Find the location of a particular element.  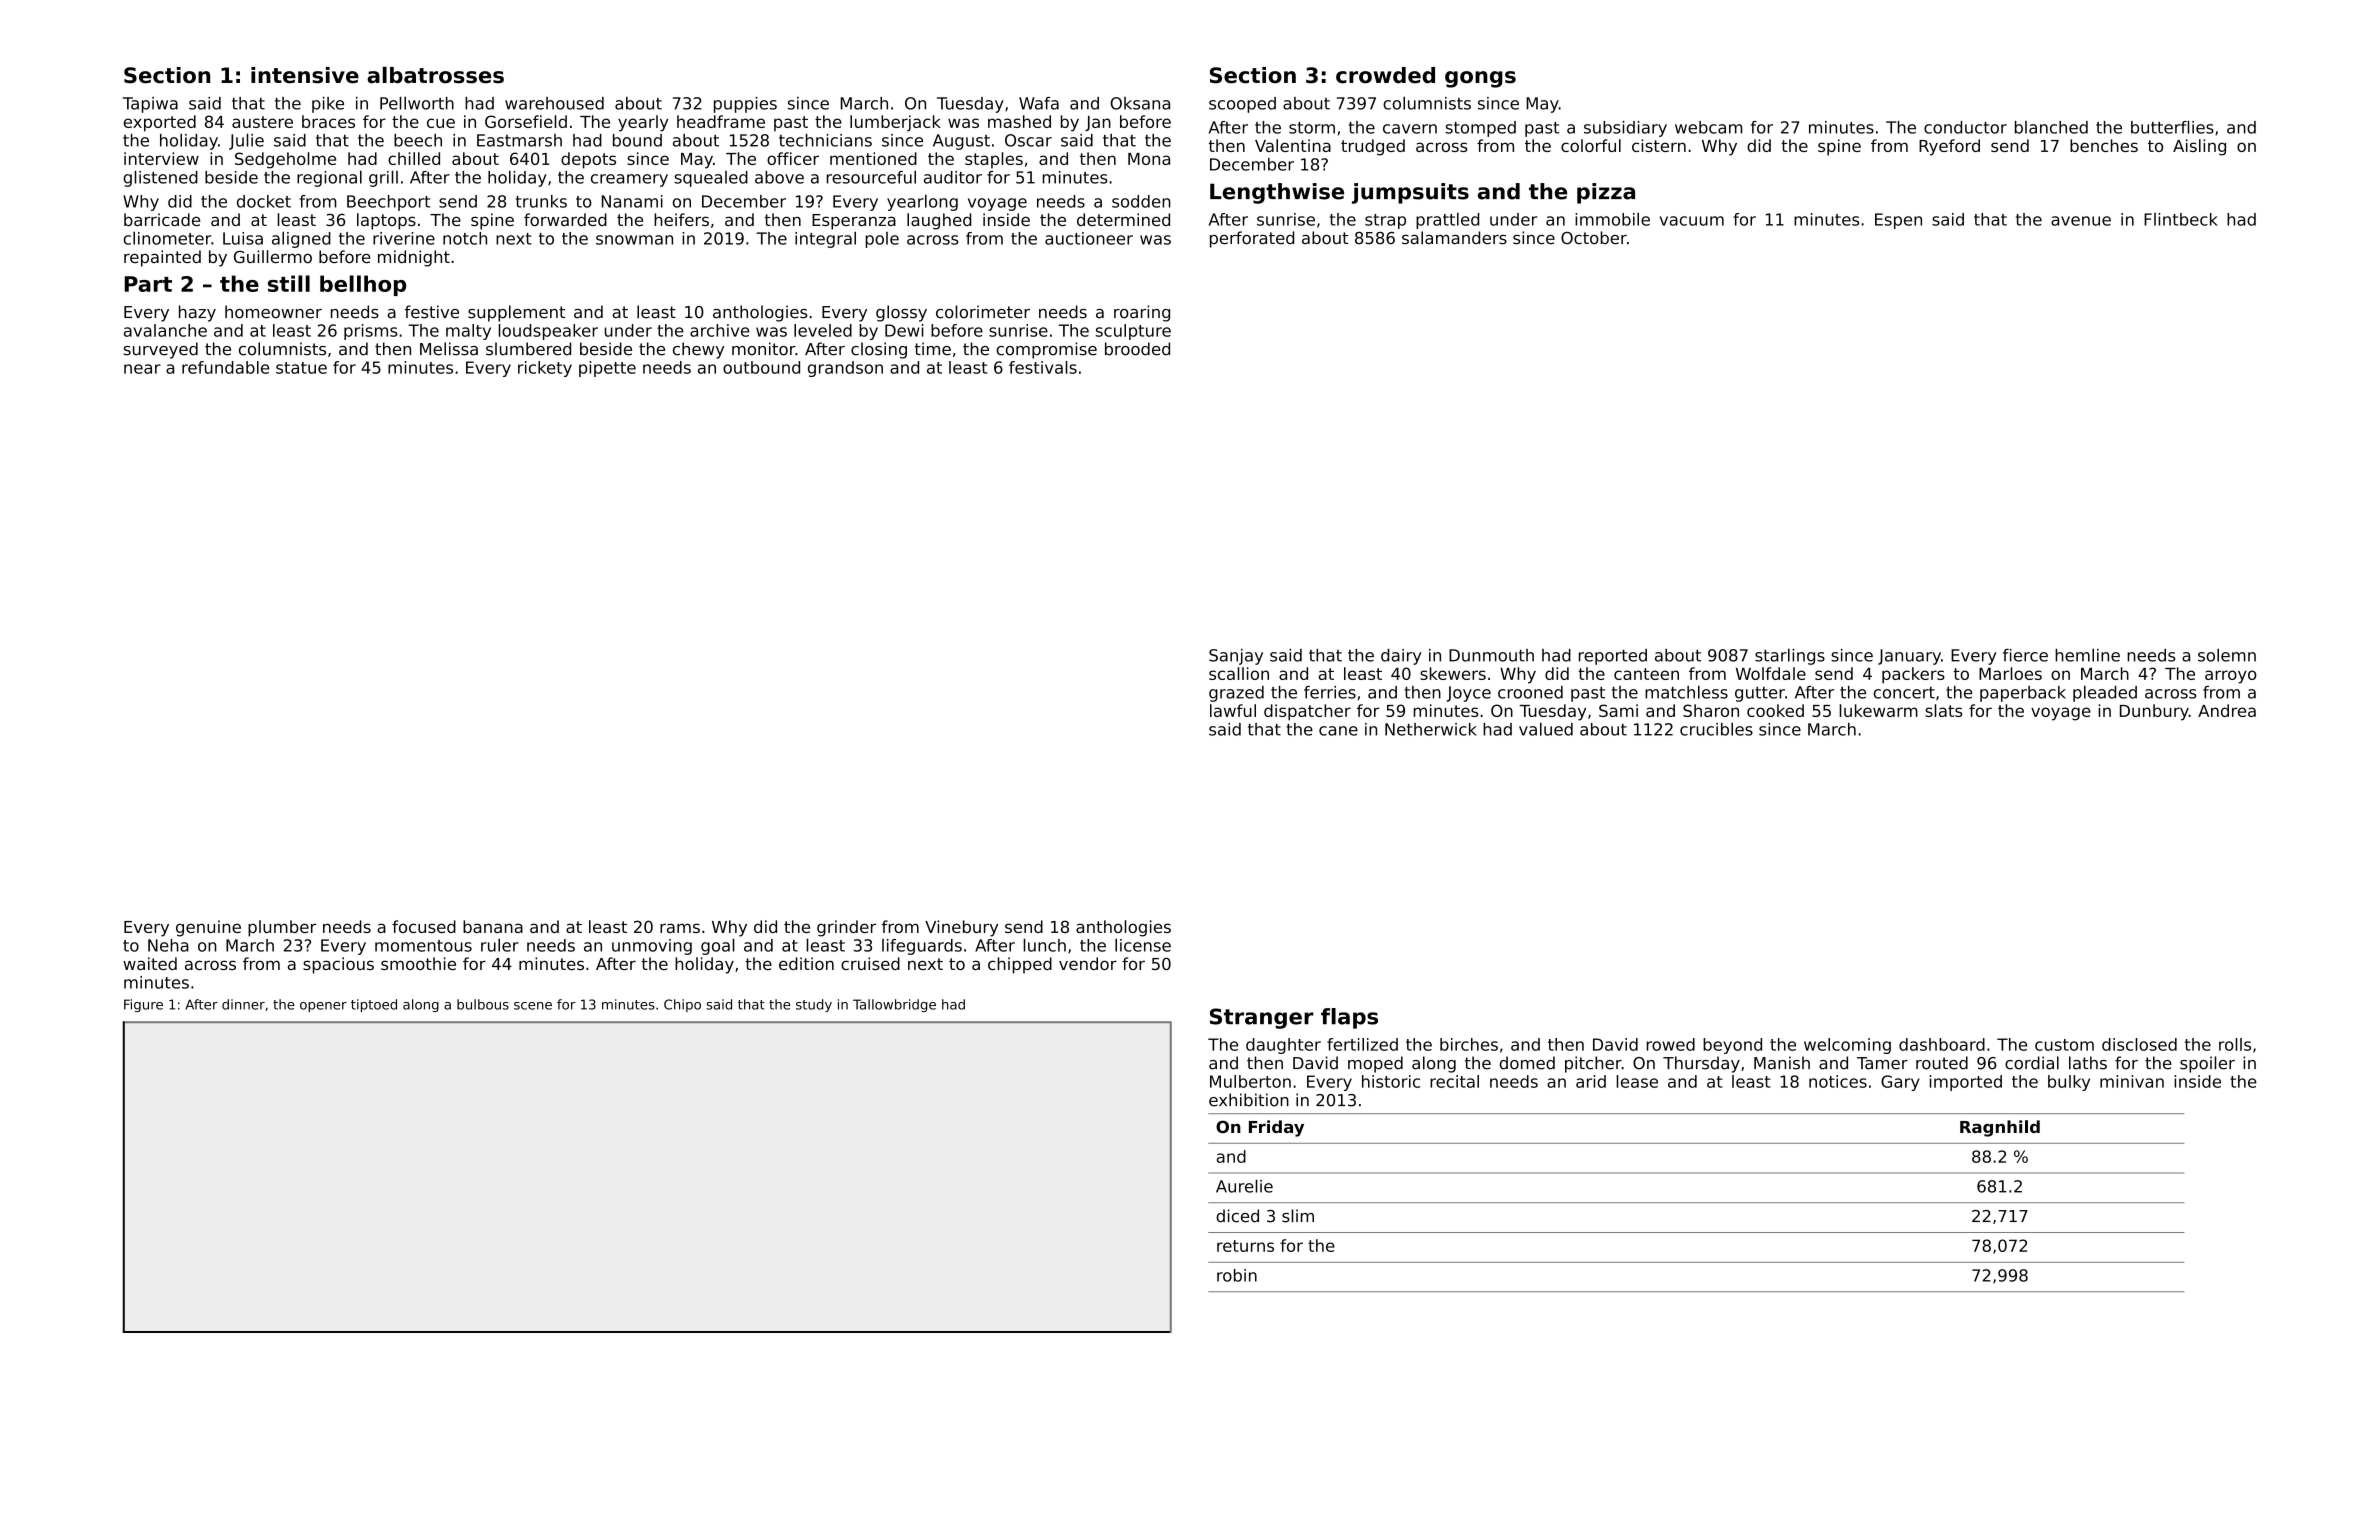

Andrea is located at coordinates (2227, 710).
